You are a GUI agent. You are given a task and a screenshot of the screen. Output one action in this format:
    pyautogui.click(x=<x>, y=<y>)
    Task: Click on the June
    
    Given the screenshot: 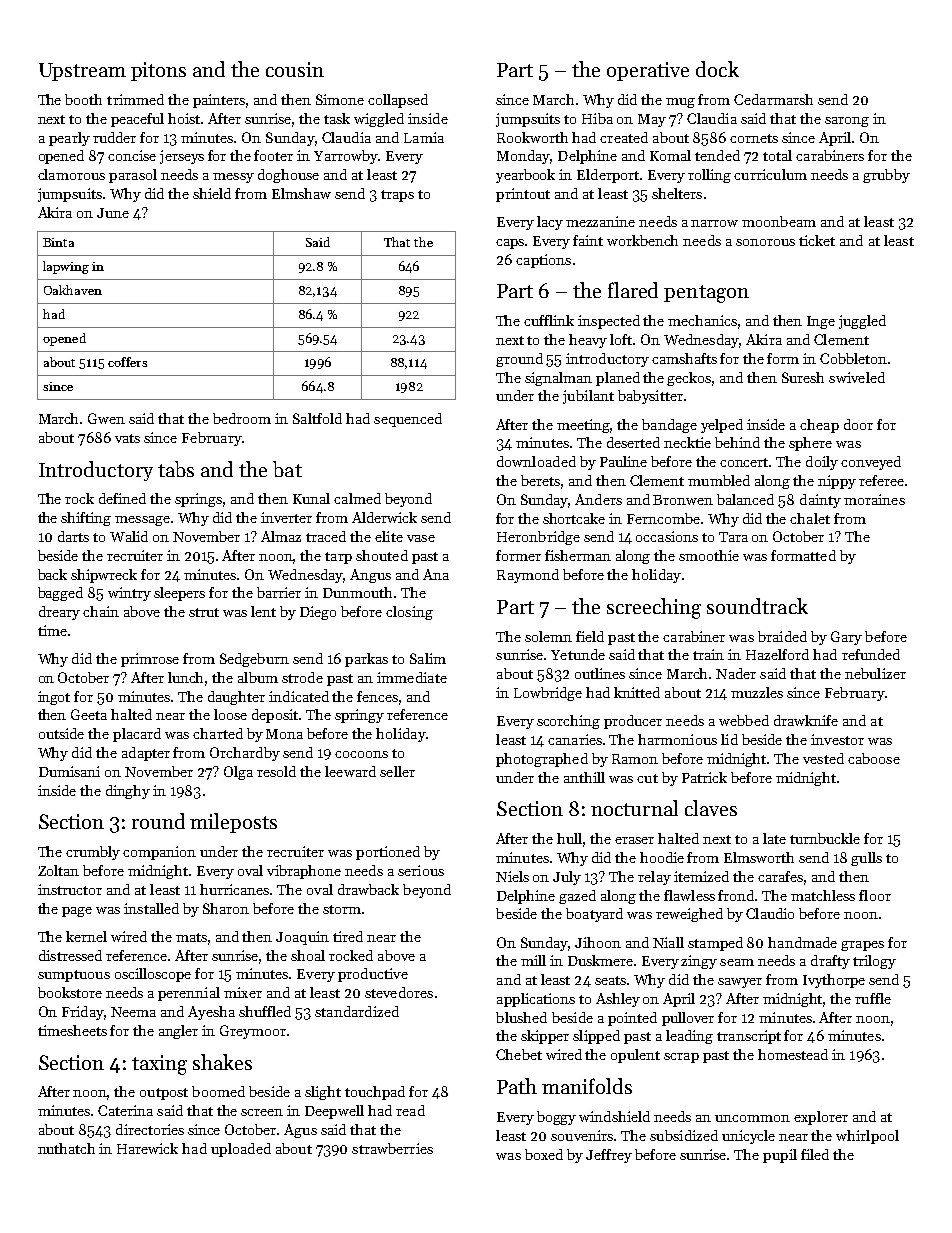 What is the action you would take?
    pyautogui.click(x=113, y=213)
